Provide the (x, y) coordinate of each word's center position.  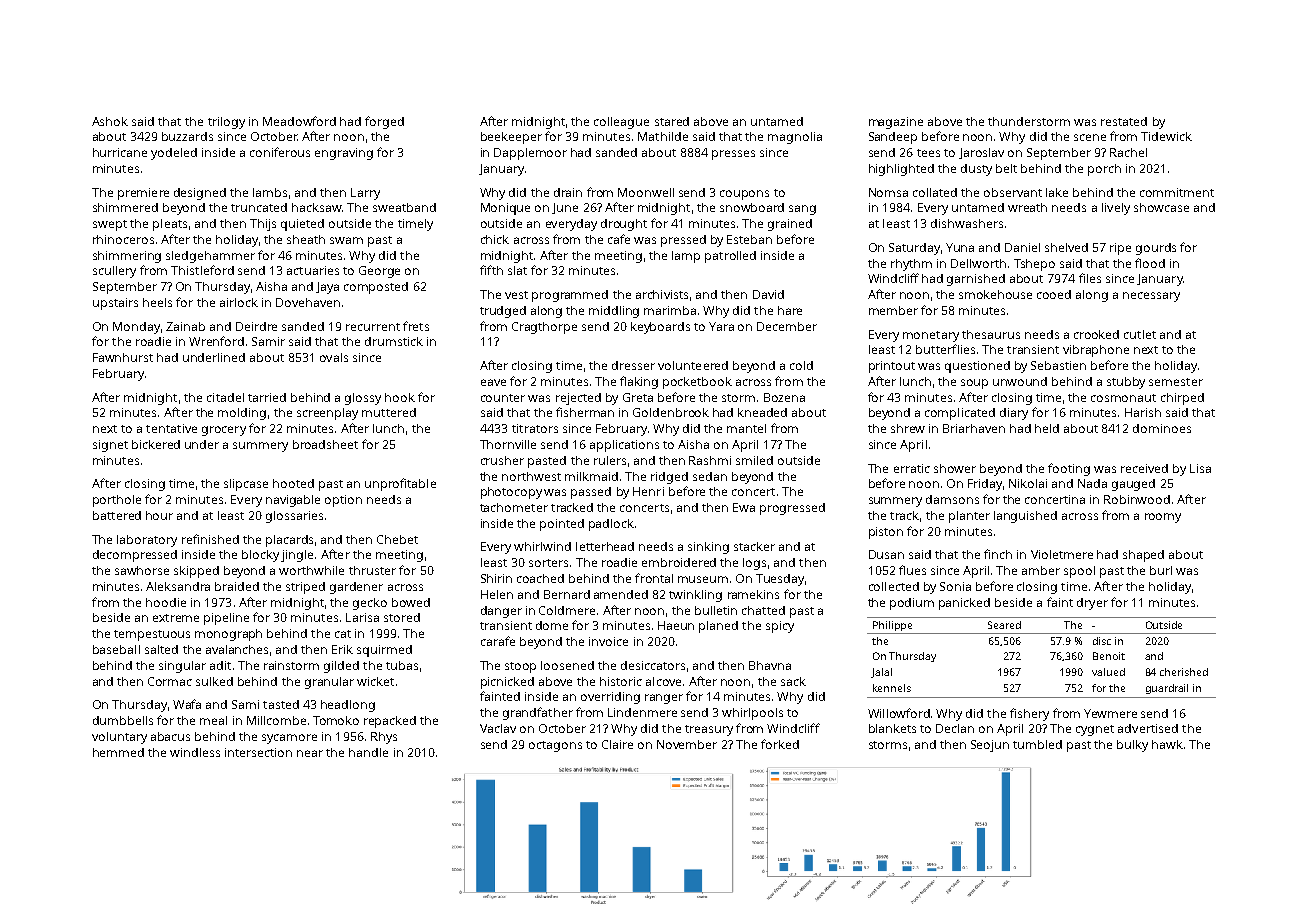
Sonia (955, 586)
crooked (1096, 334)
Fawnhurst (123, 357)
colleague (621, 123)
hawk (1167, 744)
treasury (709, 730)
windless (195, 752)
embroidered (679, 562)
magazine (896, 123)
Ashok (110, 121)
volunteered (693, 365)
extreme (176, 618)
